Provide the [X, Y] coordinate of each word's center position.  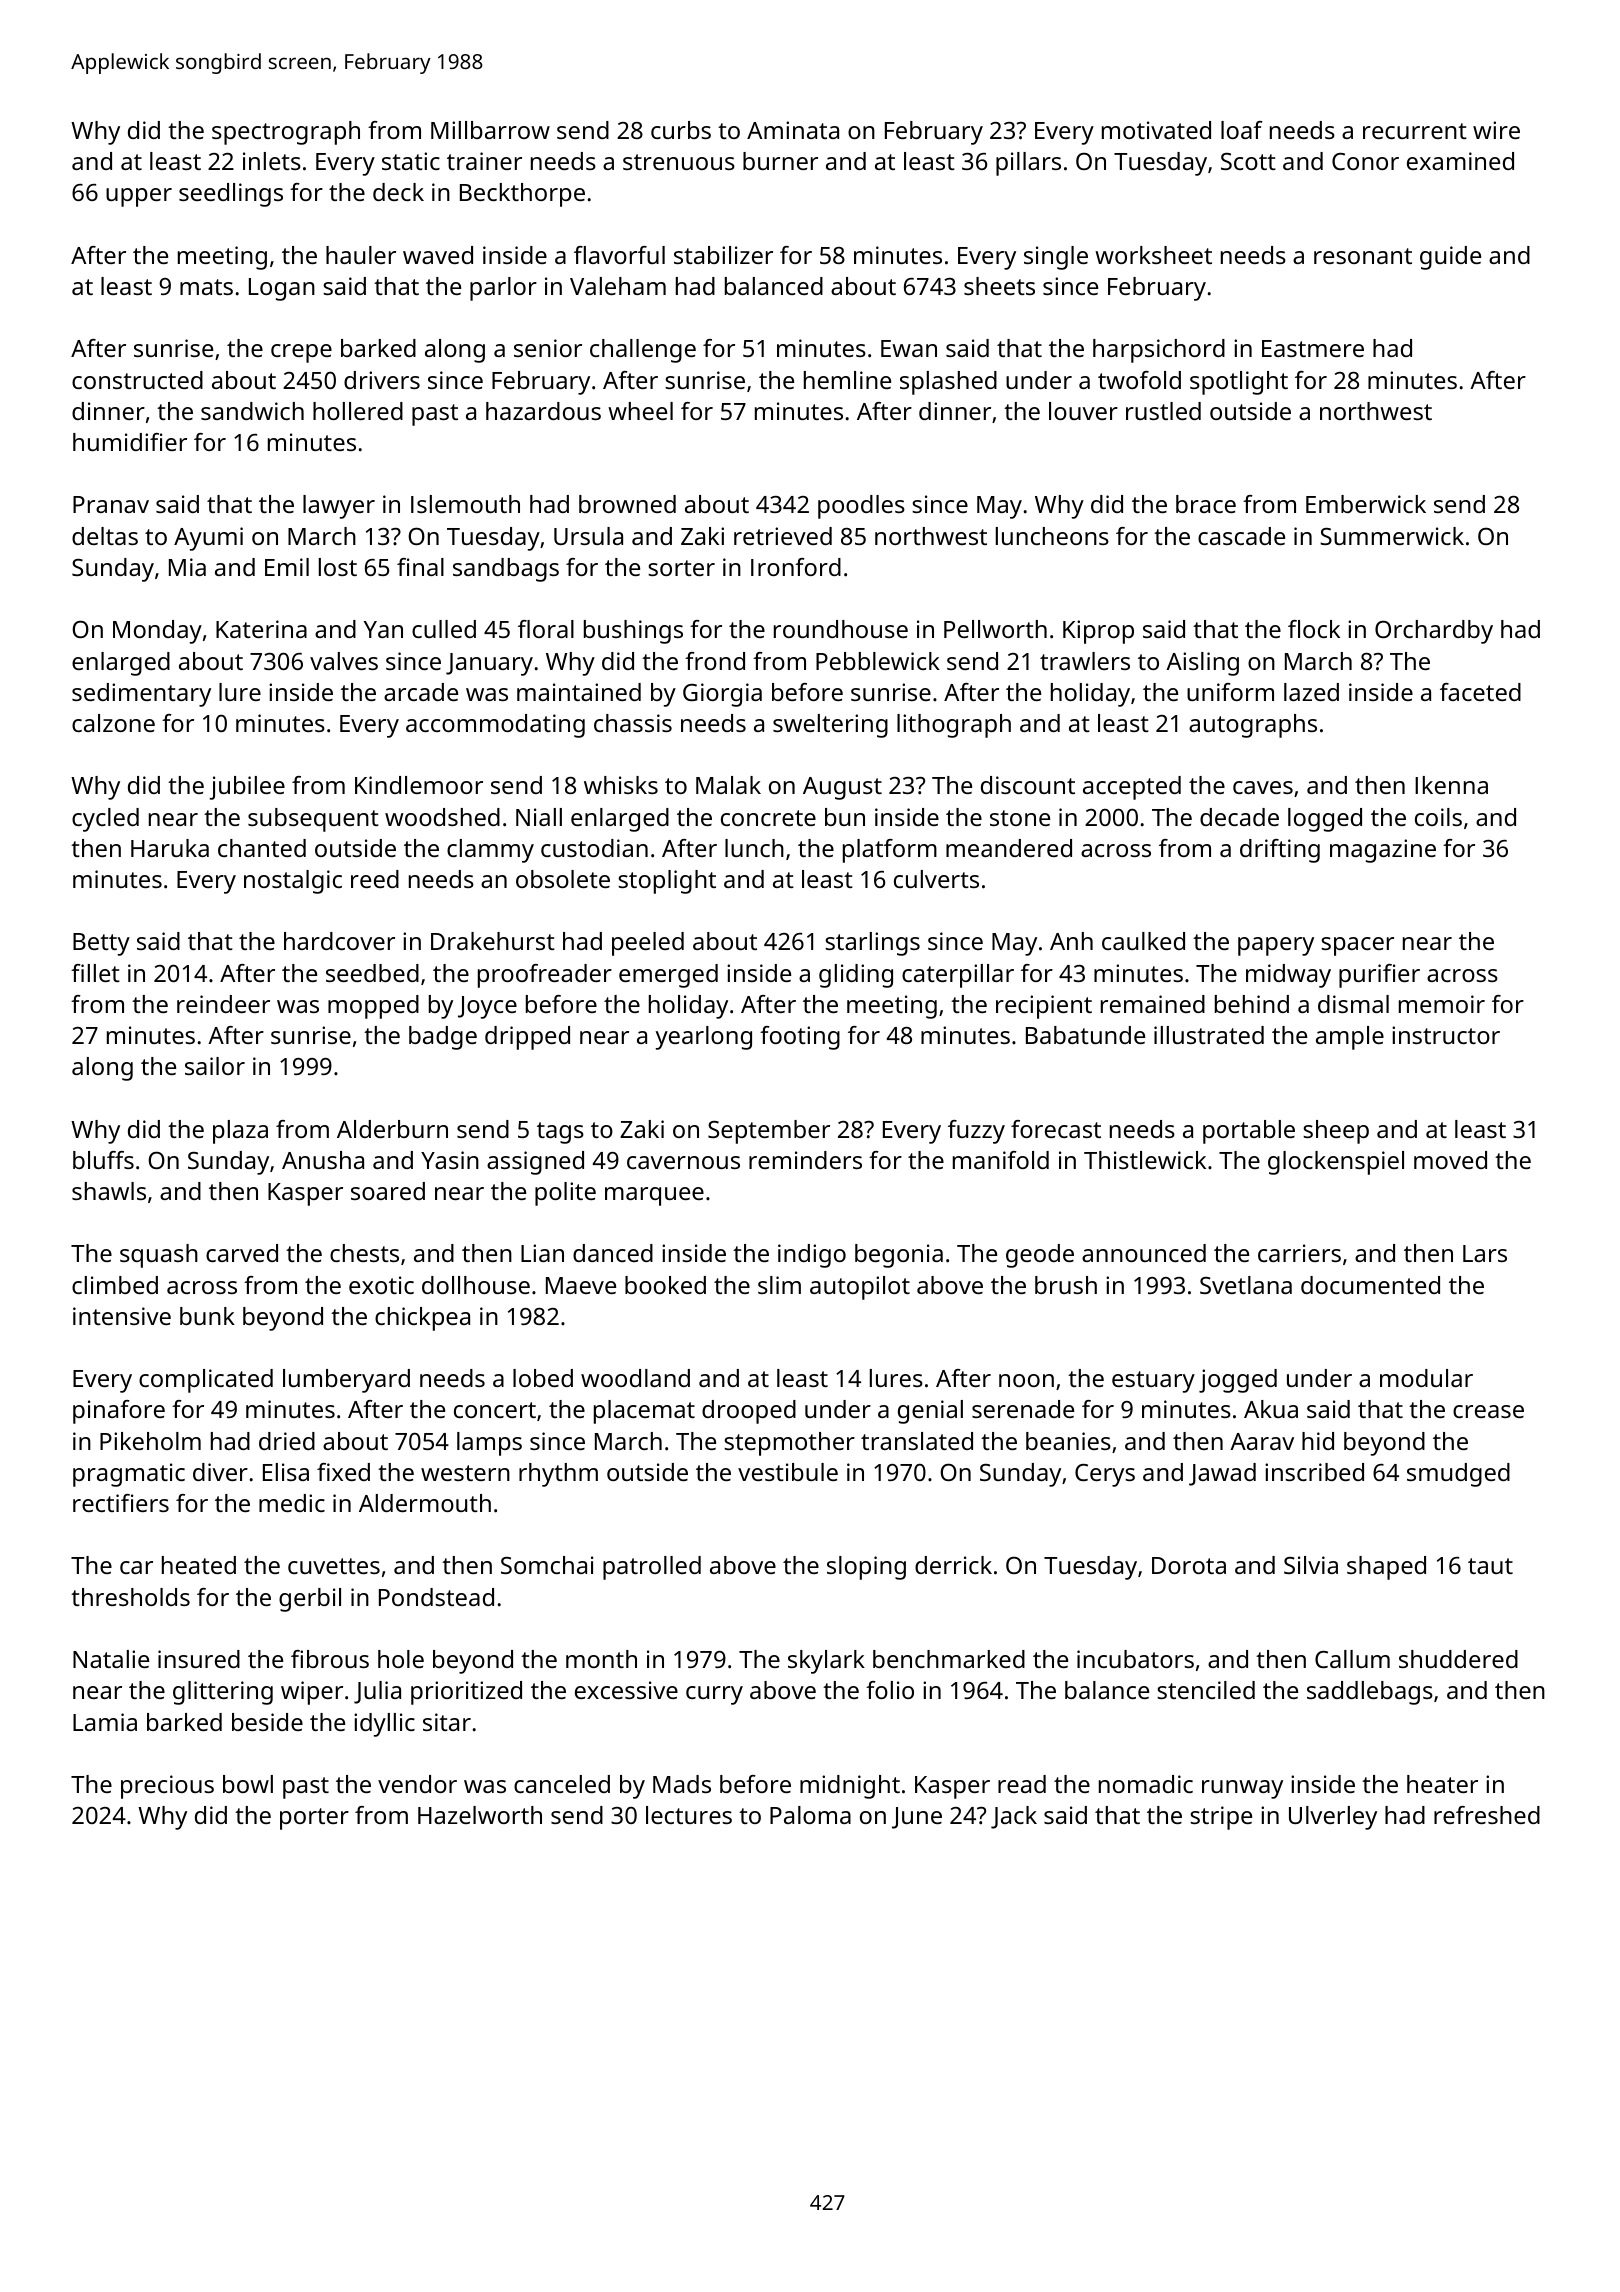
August [842, 788]
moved [1450, 1160]
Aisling [1202, 664]
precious [167, 1787]
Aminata [793, 130]
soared [388, 1191]
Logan [282, 289]
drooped [749, 1412]
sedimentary [141, 695]
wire [1496, 130]
